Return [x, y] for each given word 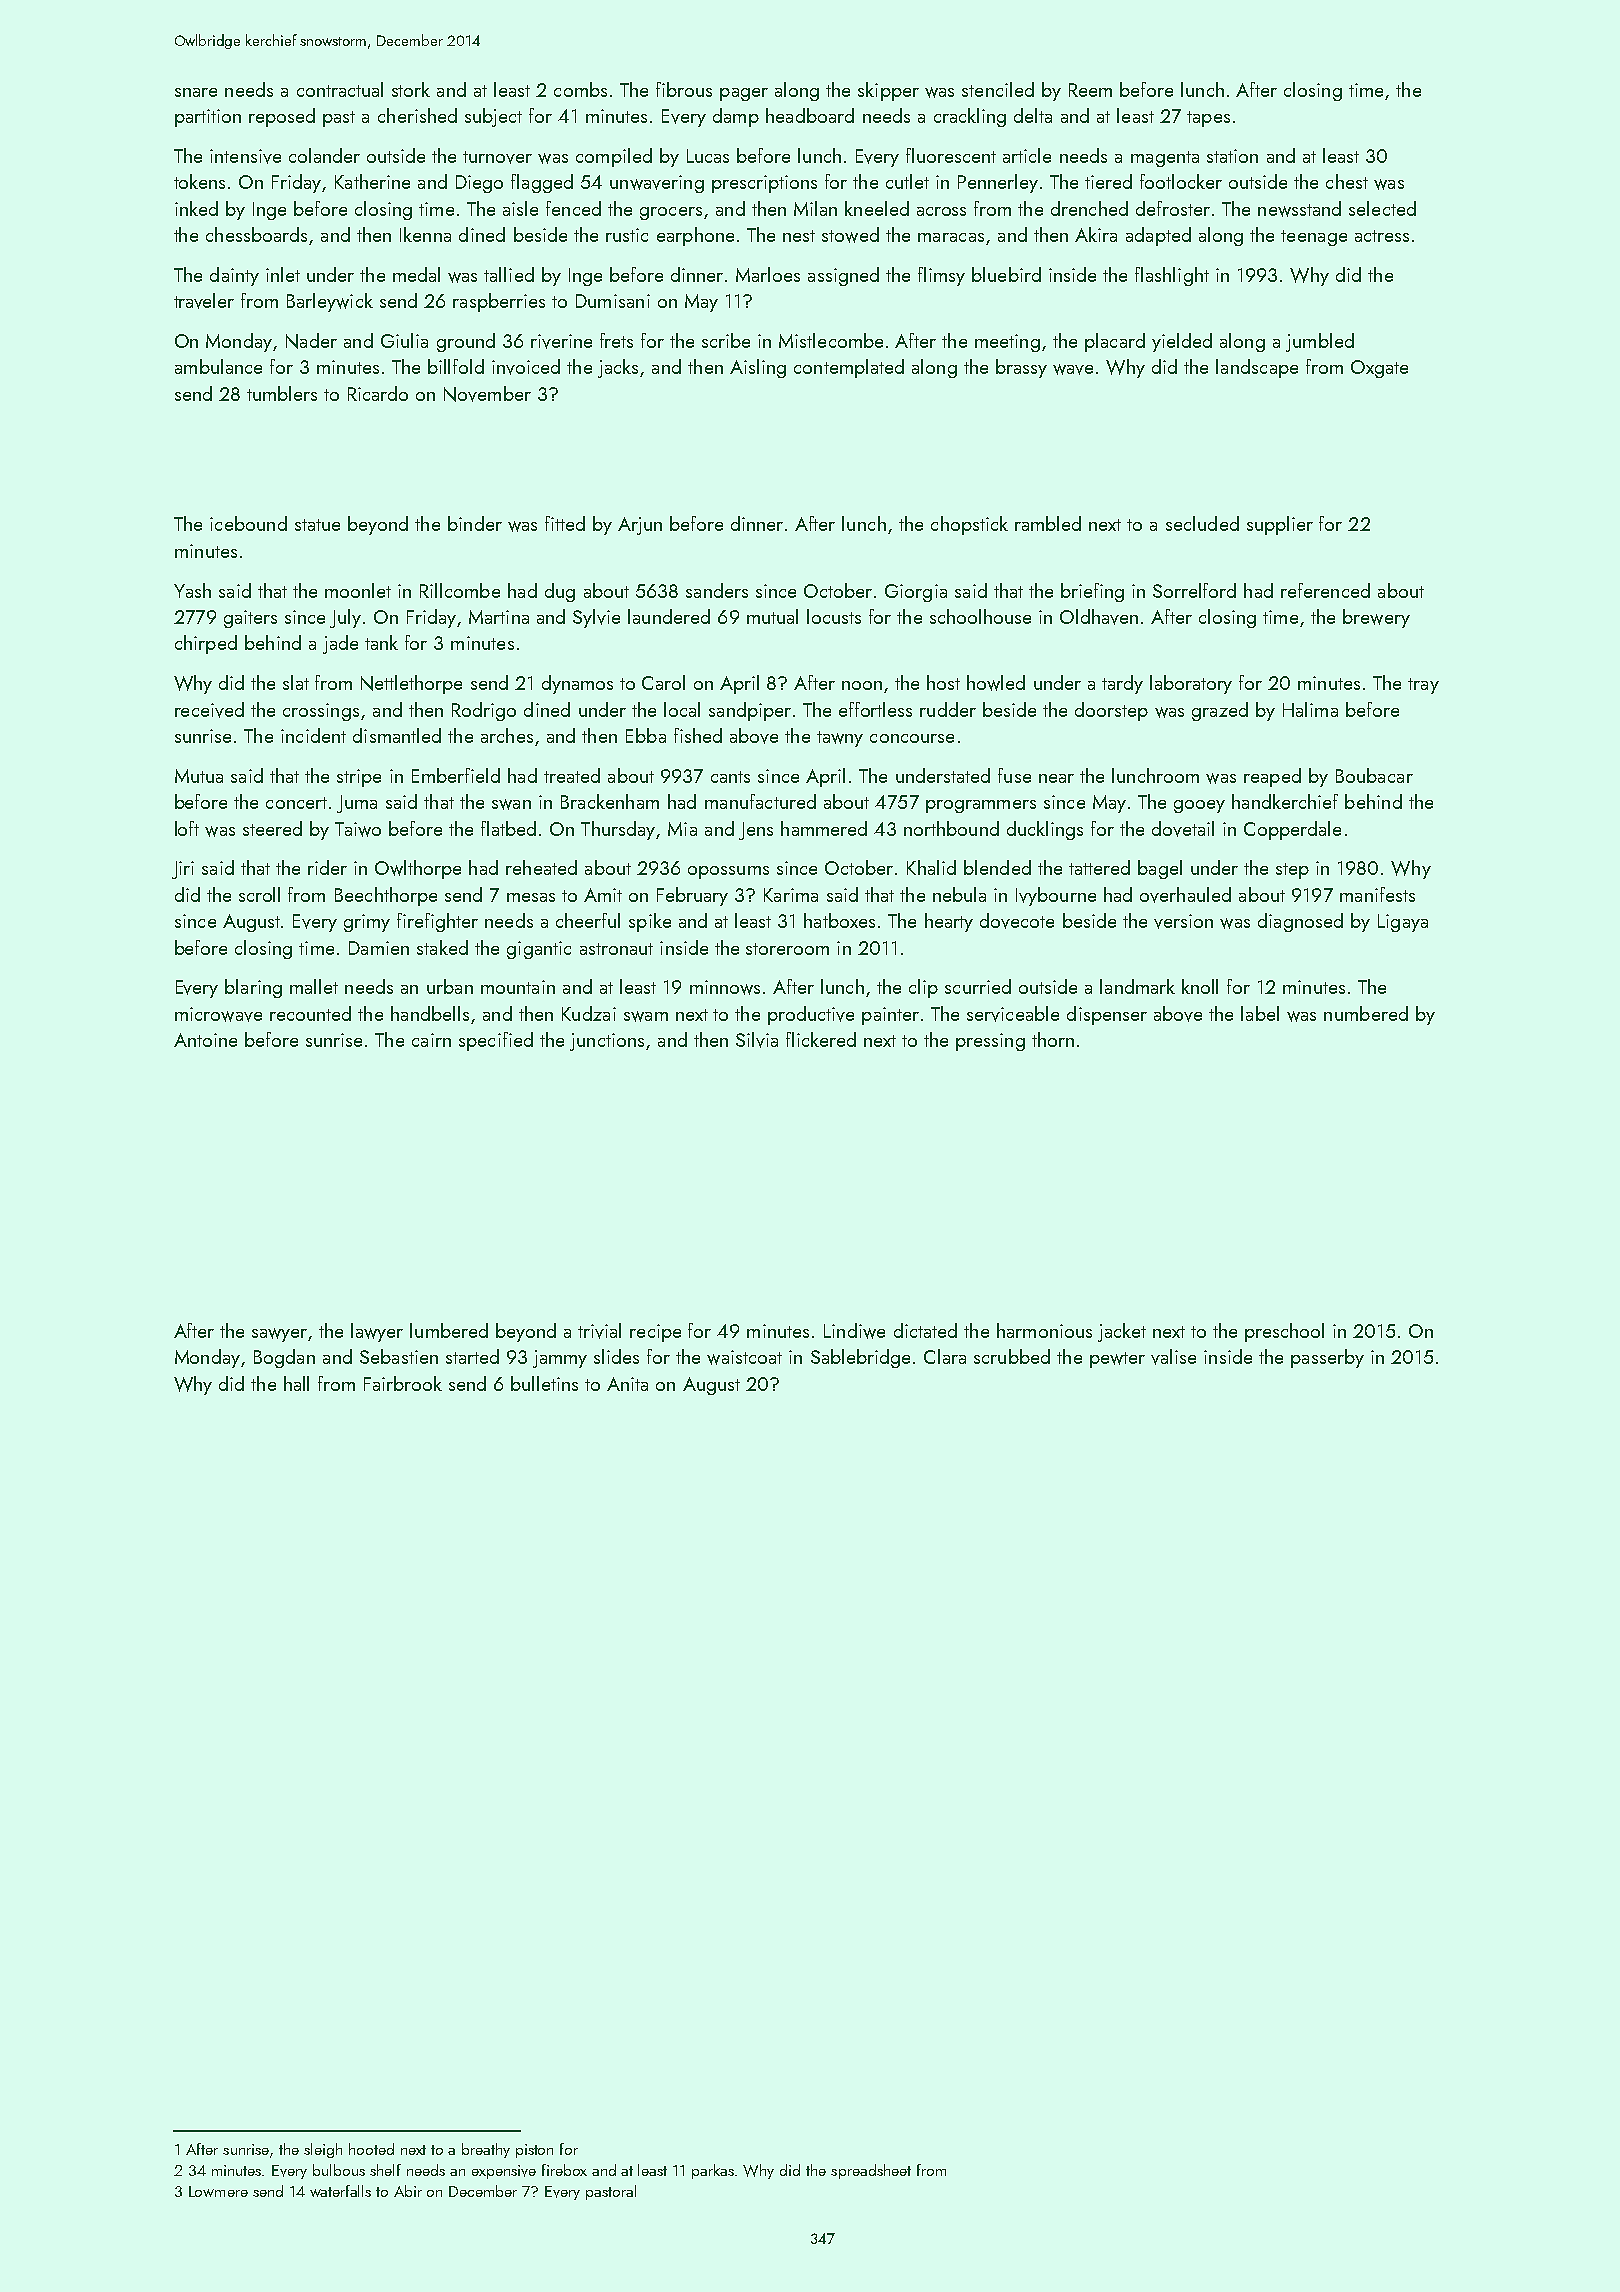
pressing [990, 1042]
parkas [713, 2171]
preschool [1284, 1332]
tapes [1208, 119]
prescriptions [764, 184]
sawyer [279, 1335]
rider [327, 867]
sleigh [323, 2150]
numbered [1366, 1013]
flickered [821, 1039]
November [487, 394]
